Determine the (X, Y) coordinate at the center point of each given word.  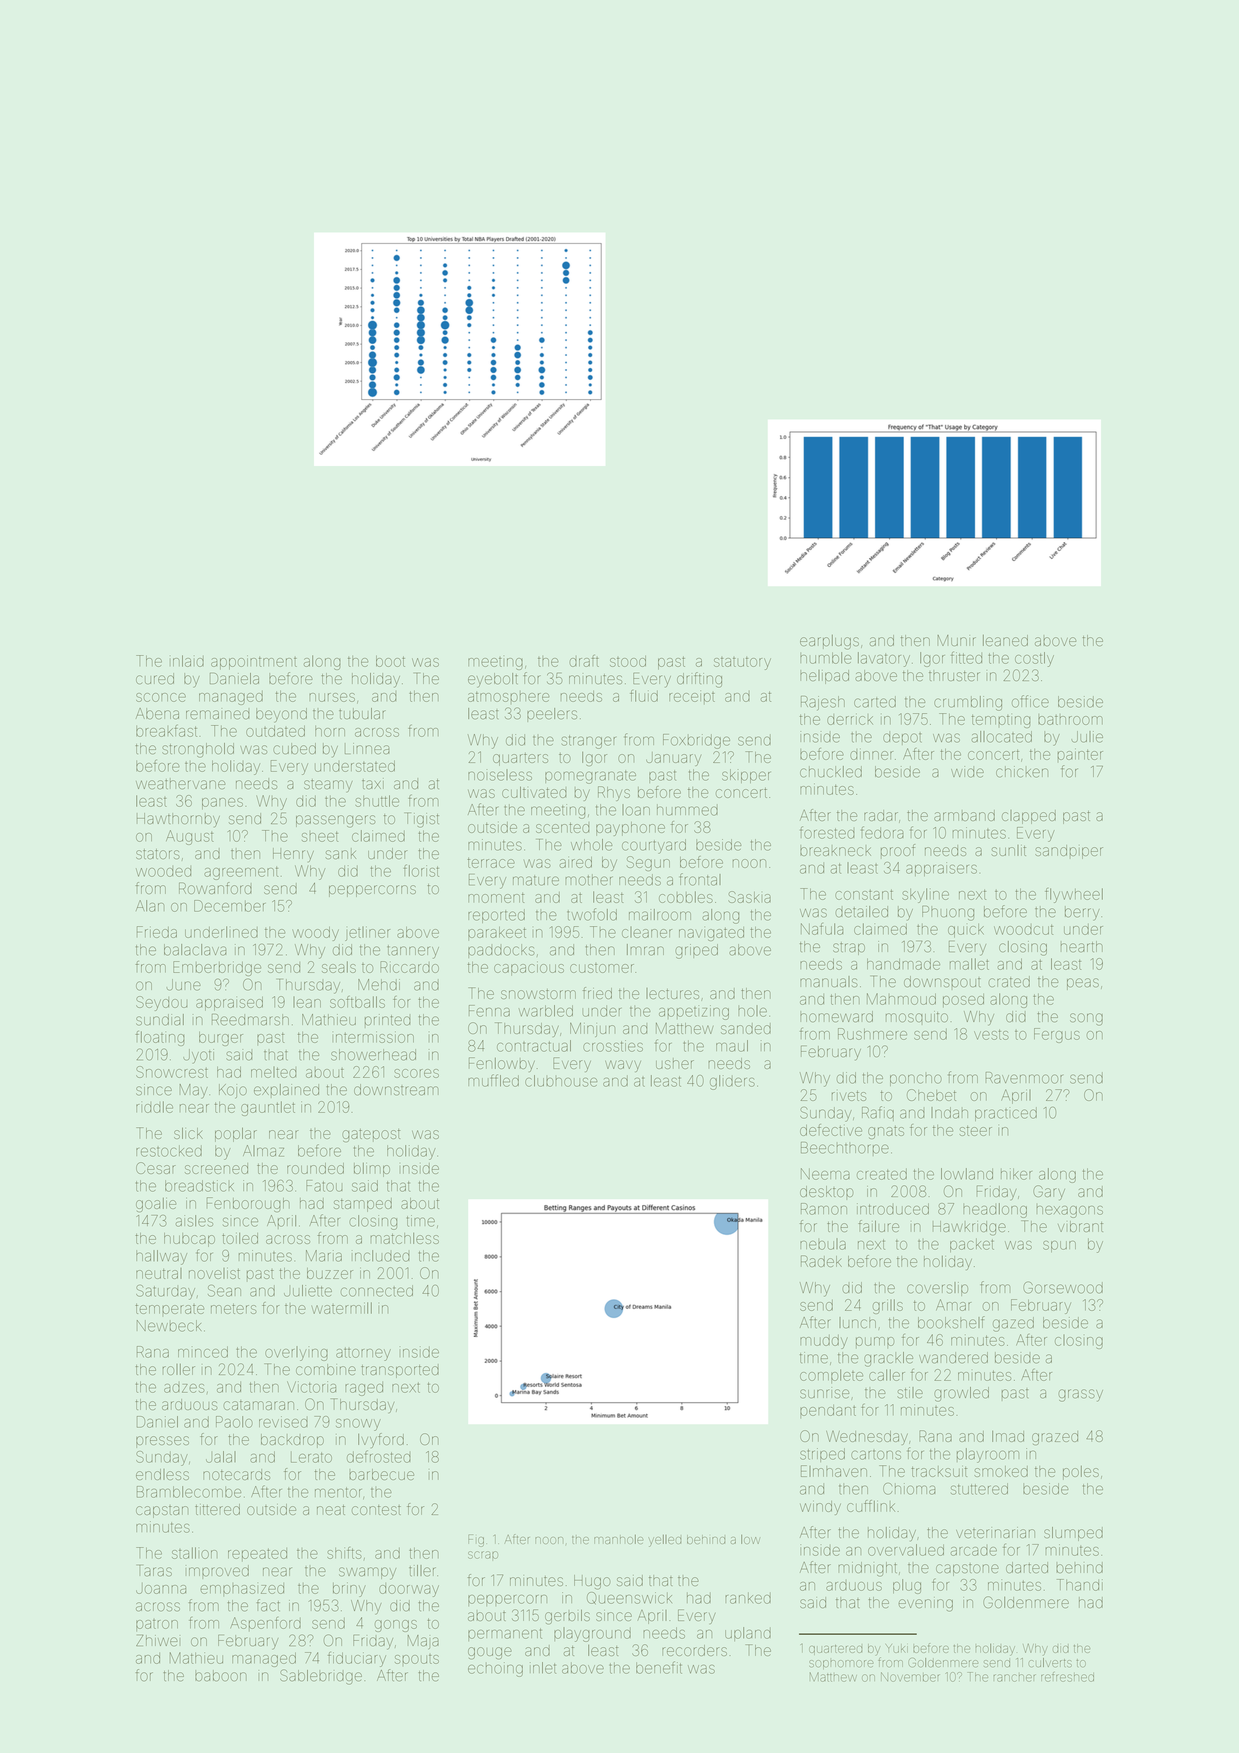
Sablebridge (321, 1677)
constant (864, 894)
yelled (664, 1541)
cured (155, 679)
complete (831, 1376)
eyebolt (493, 680)
